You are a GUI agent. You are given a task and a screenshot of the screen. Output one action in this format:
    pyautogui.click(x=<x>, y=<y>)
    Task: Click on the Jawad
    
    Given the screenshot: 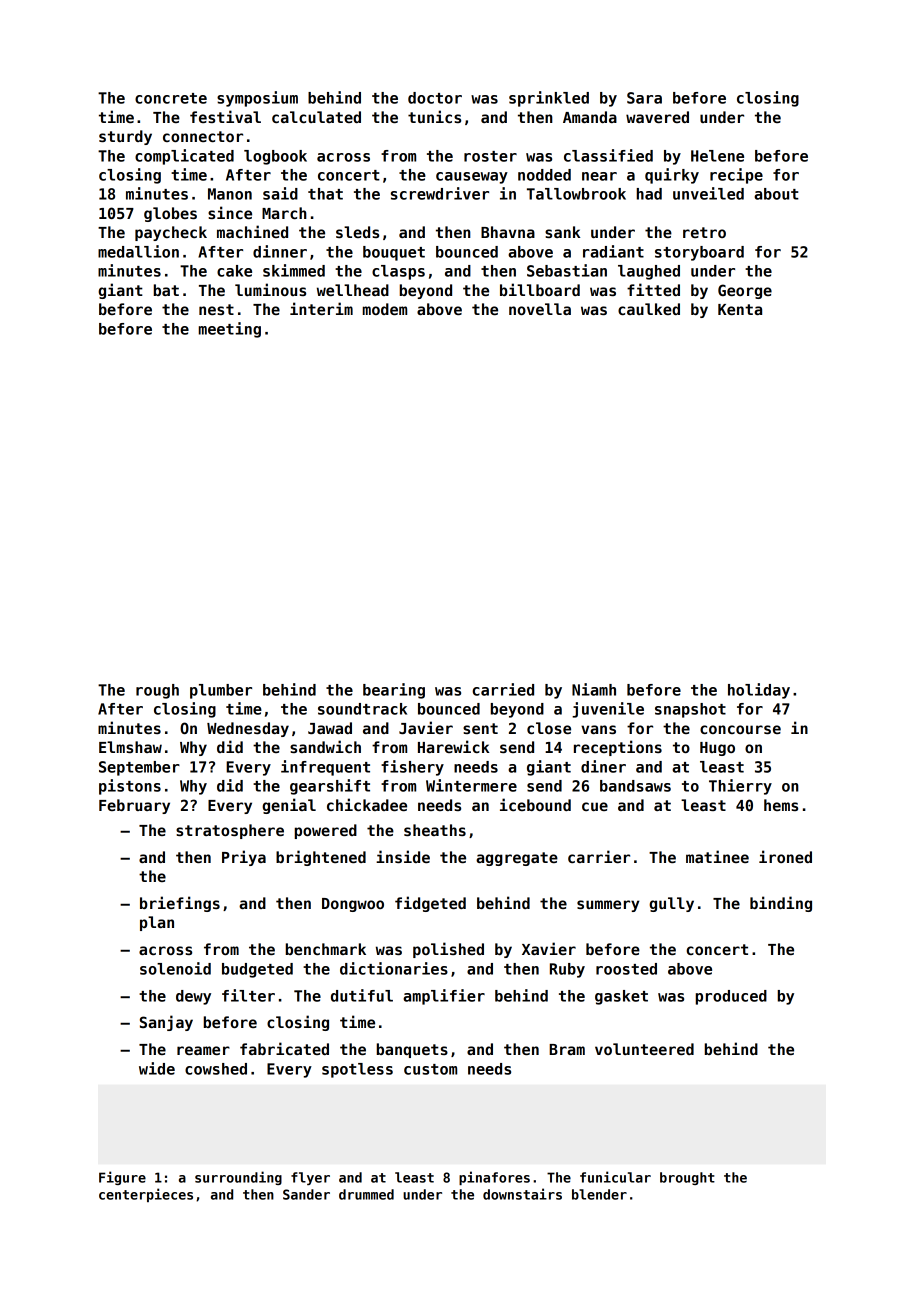 What is the action you would take?
    pyautogui.click(x=330, y=728)
